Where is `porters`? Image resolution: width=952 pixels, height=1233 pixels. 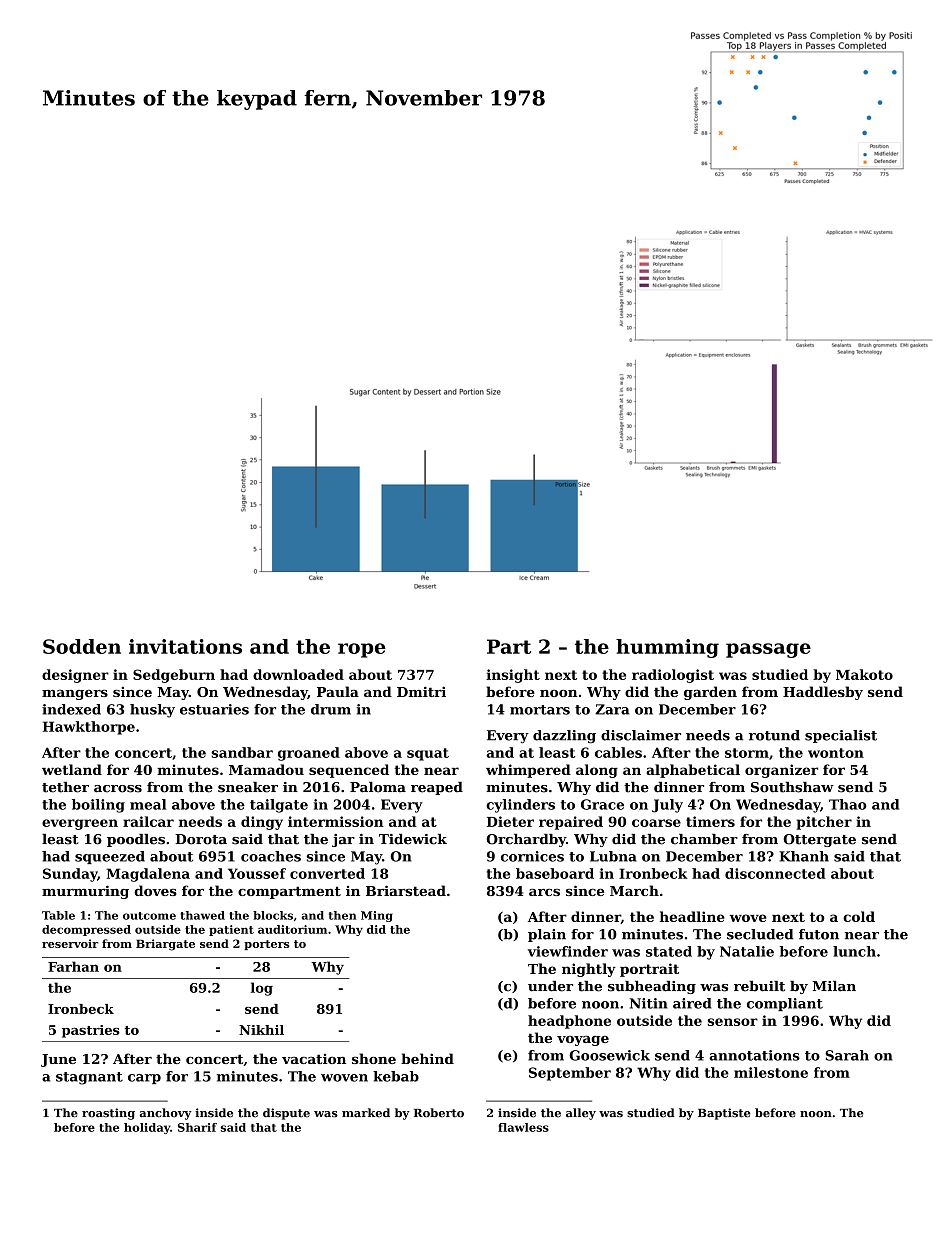
porters is located at coordinates (267, 945).
